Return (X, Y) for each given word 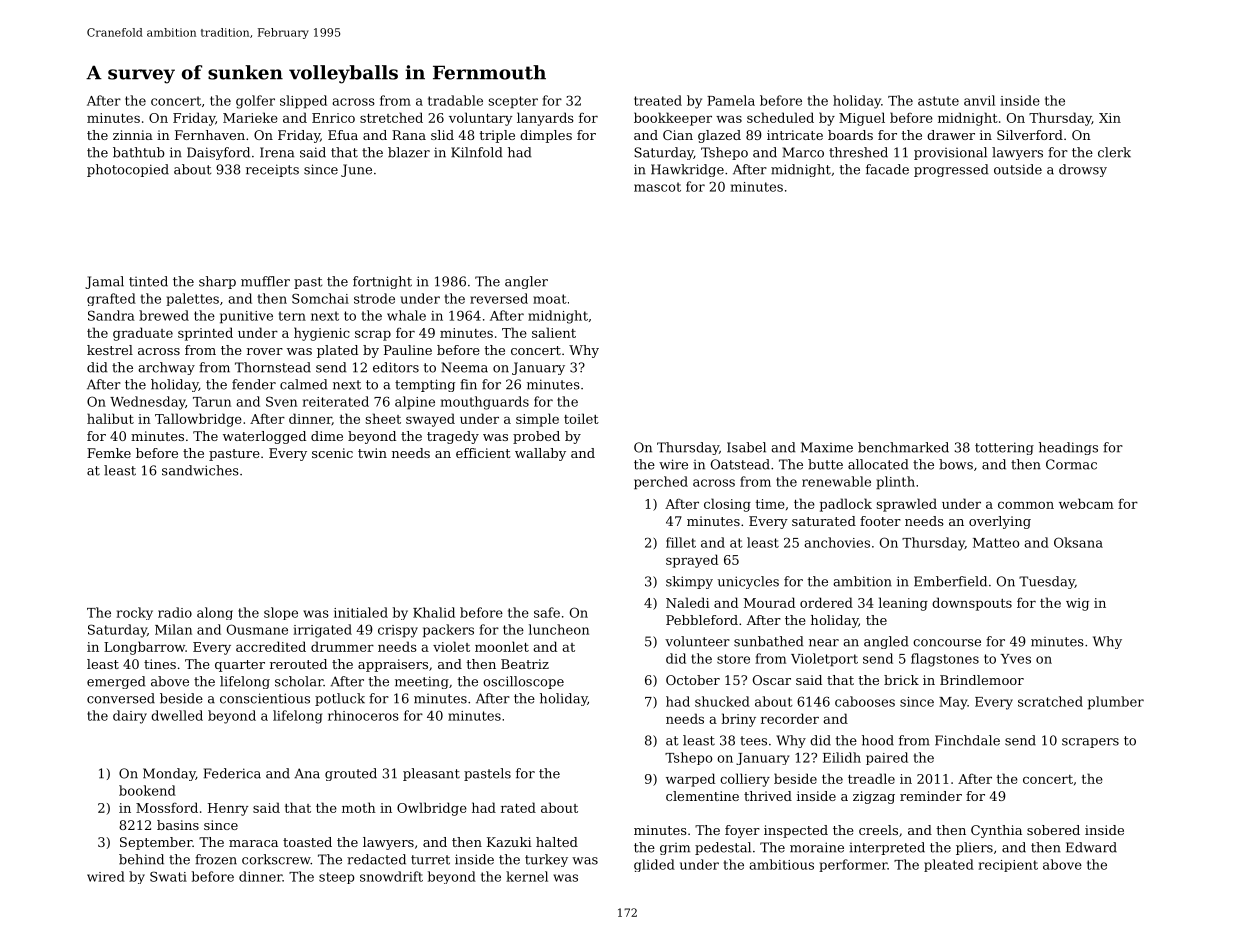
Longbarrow (144, 648)
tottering (1004, 448)
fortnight (382, 282)
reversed (499, 298)
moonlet (502, 646)
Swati (168, 876)
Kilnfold (477, 152)
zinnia (133, 135)
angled (886, 642)
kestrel (110, 350)
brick (901, 680)
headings (1068, 448)
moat (550, 299)
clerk (1114, 152)
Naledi (688, 602)
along (215, 613)
